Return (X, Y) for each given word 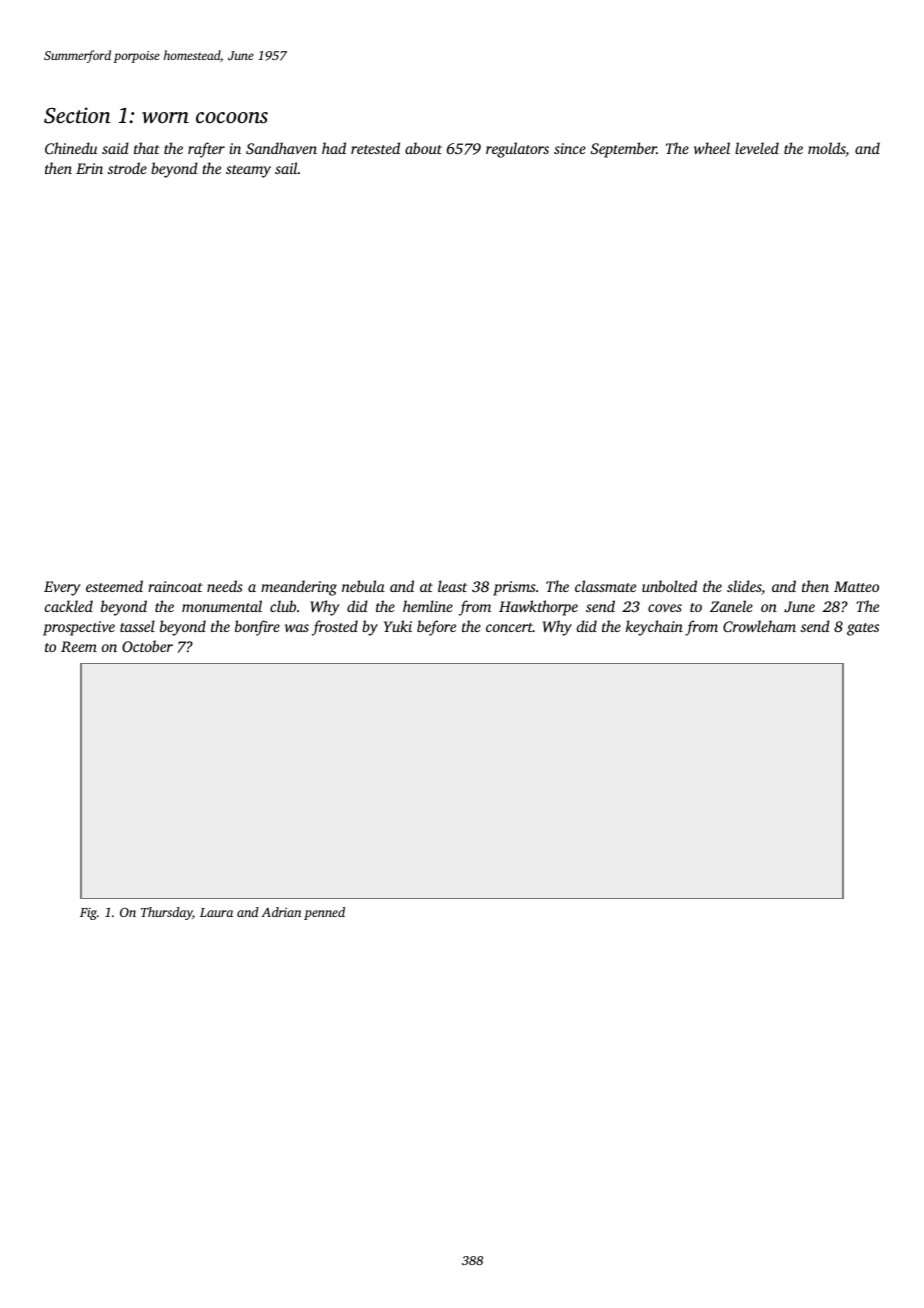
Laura (216, 912)
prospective (79, 628)
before (436, 628)
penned (324, 913)
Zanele (731, 606)
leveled (757, 148)
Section (77, 115)
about (423, 148)
